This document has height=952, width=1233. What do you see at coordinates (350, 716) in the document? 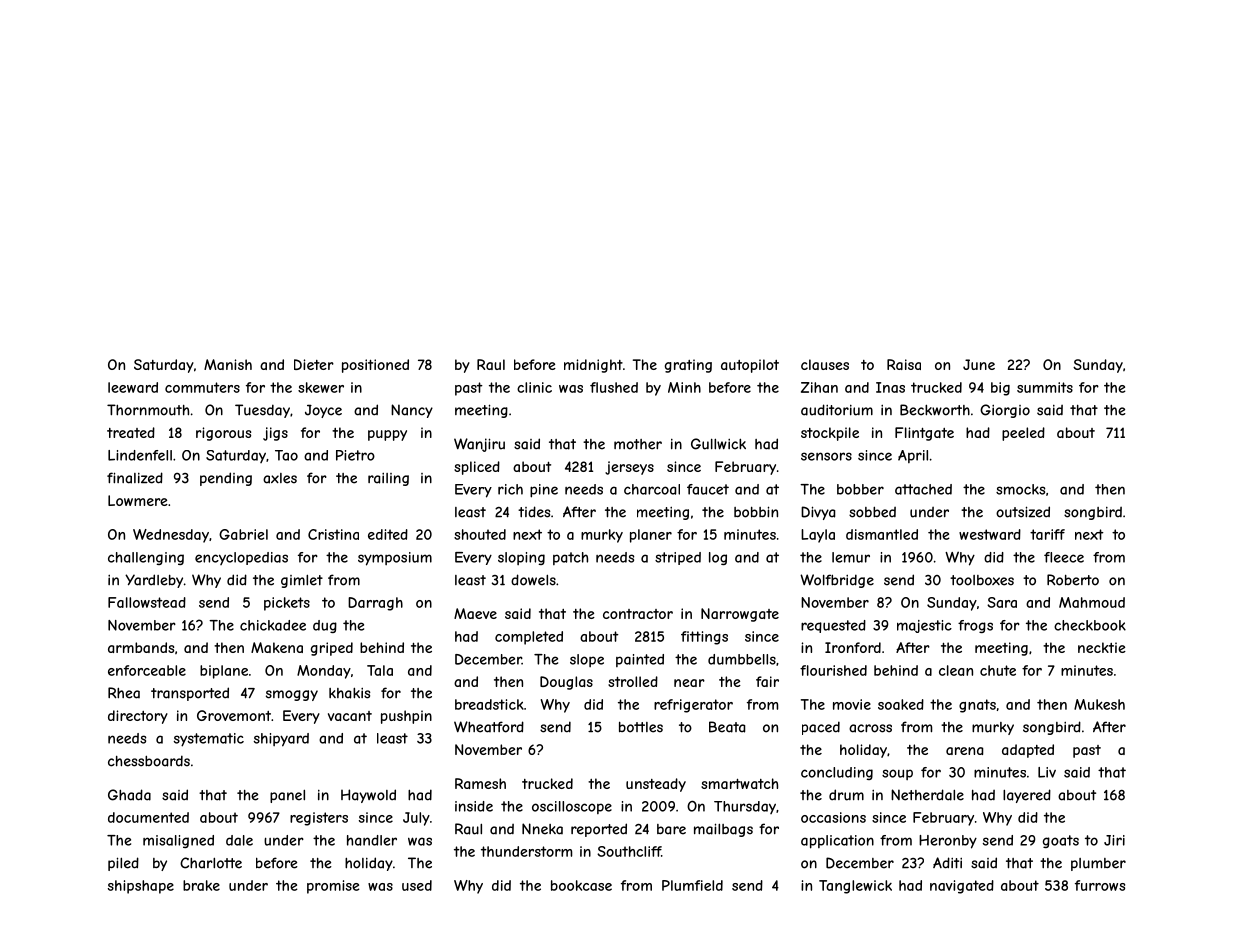
I see `vacant` at bounding box center [350, 716].
